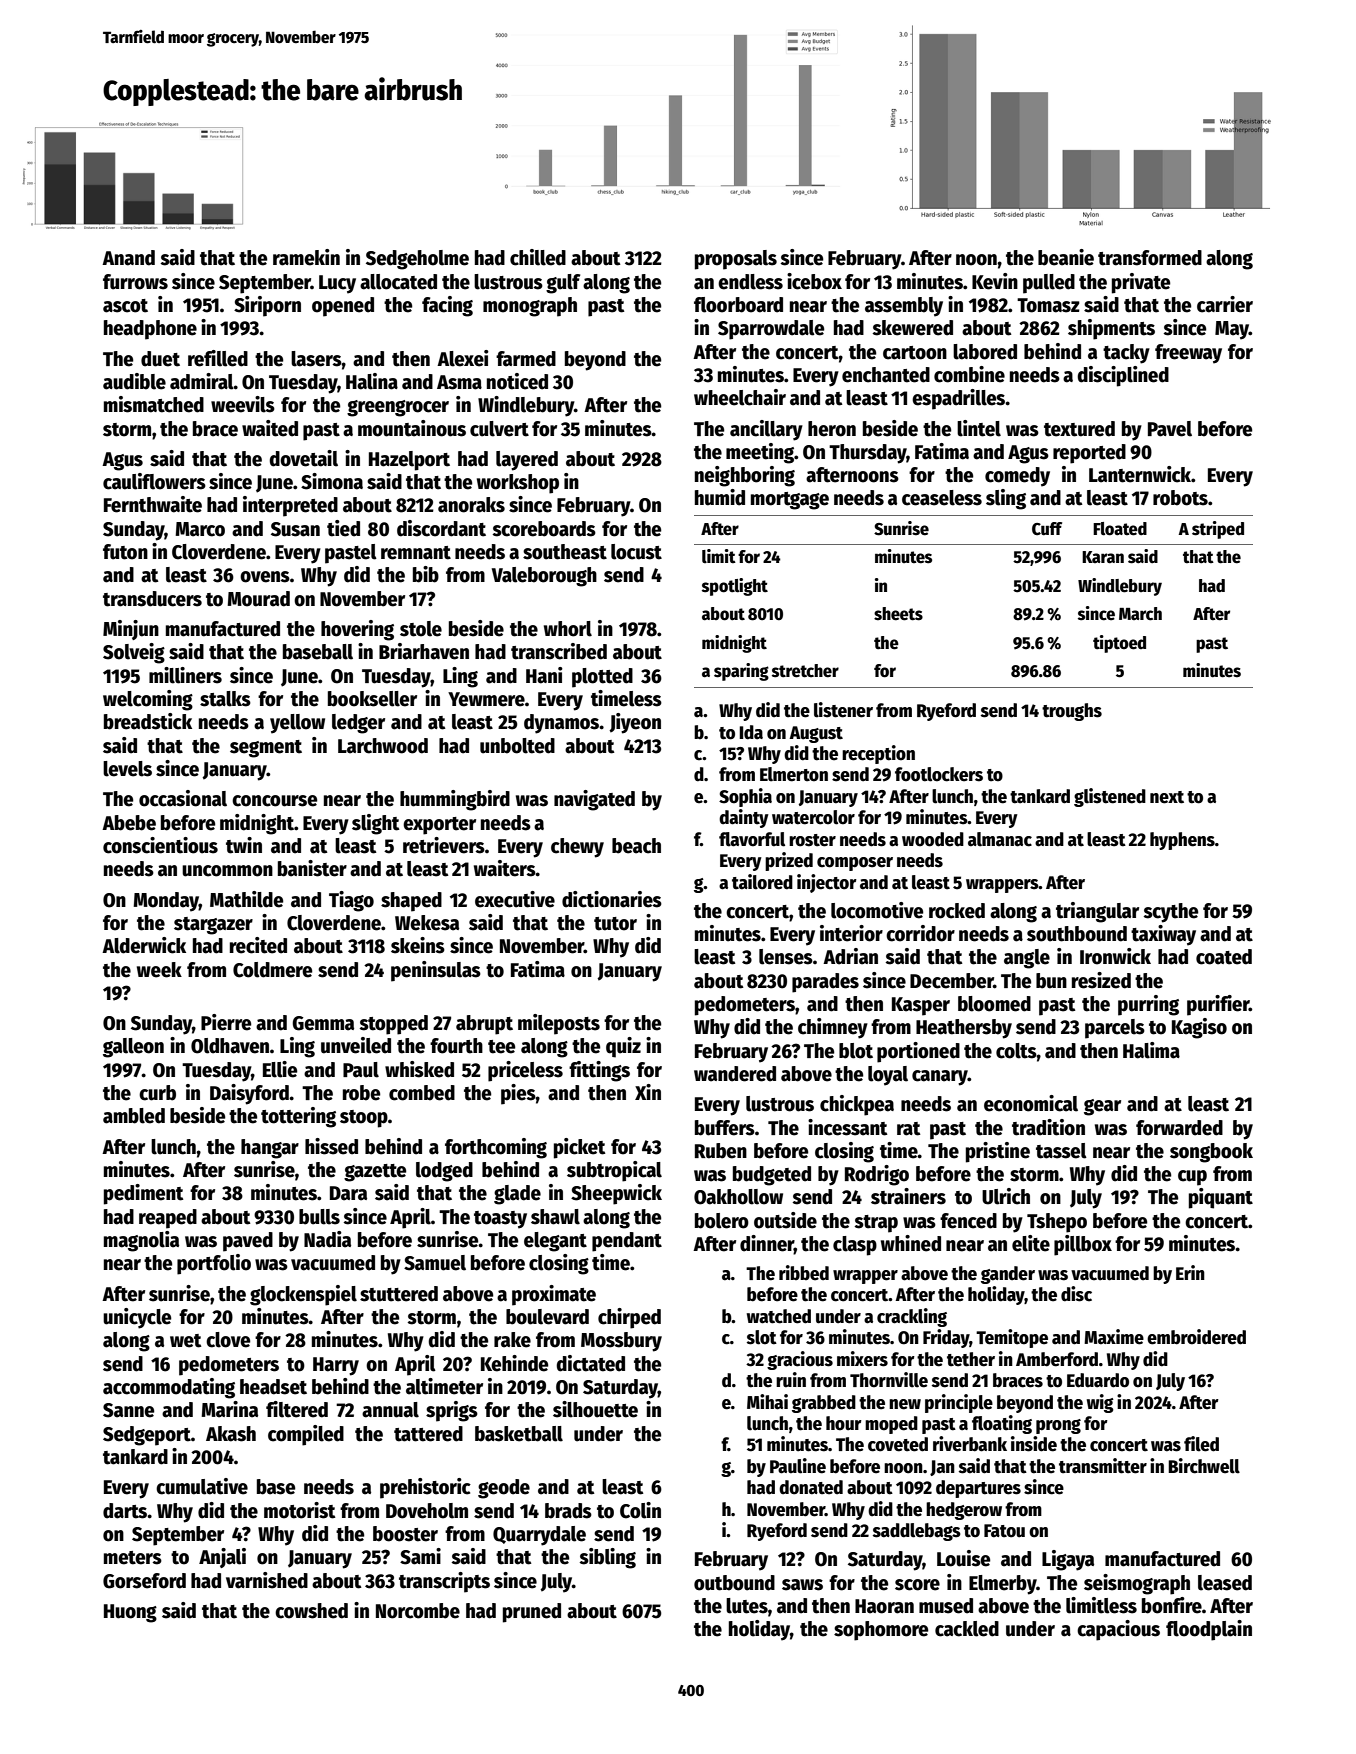 Image resolution: width=1356 pixels, height=1754 pixels. I want to click on week, so click(159, 970).
